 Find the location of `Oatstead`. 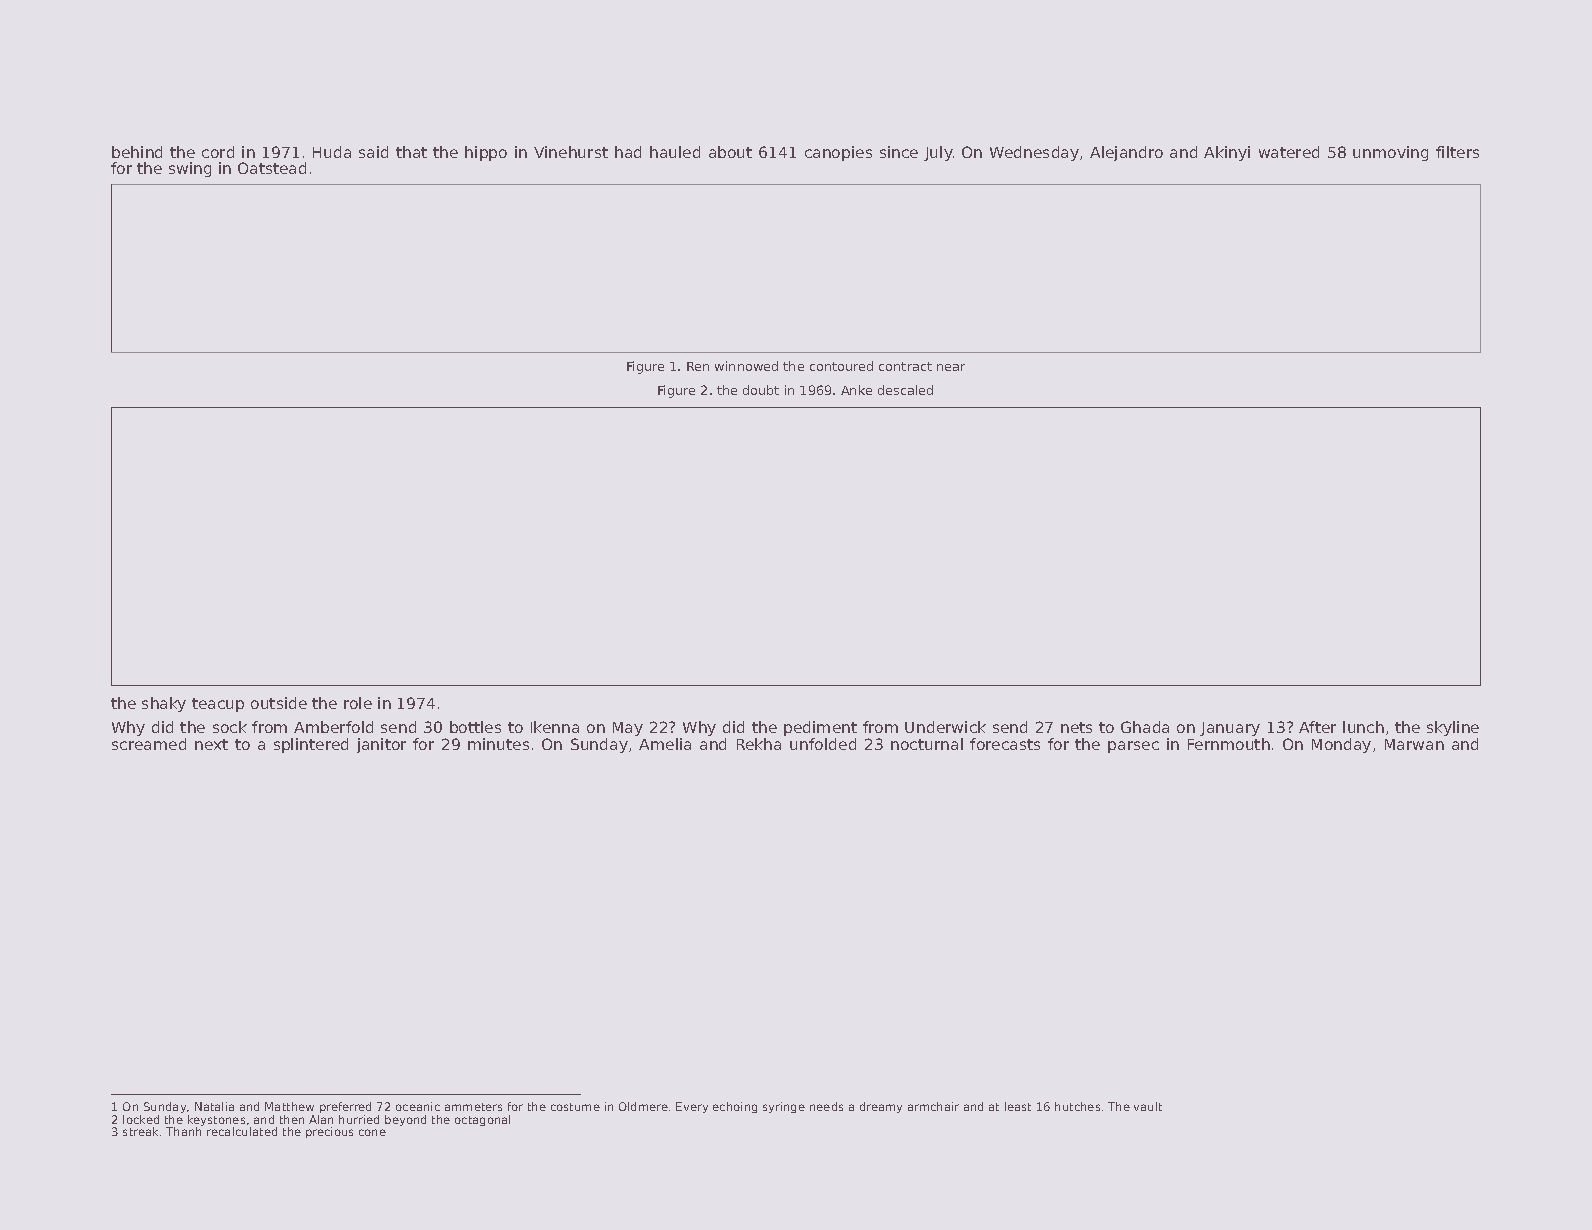

Oatstead is located at coordinates (272, 168).
